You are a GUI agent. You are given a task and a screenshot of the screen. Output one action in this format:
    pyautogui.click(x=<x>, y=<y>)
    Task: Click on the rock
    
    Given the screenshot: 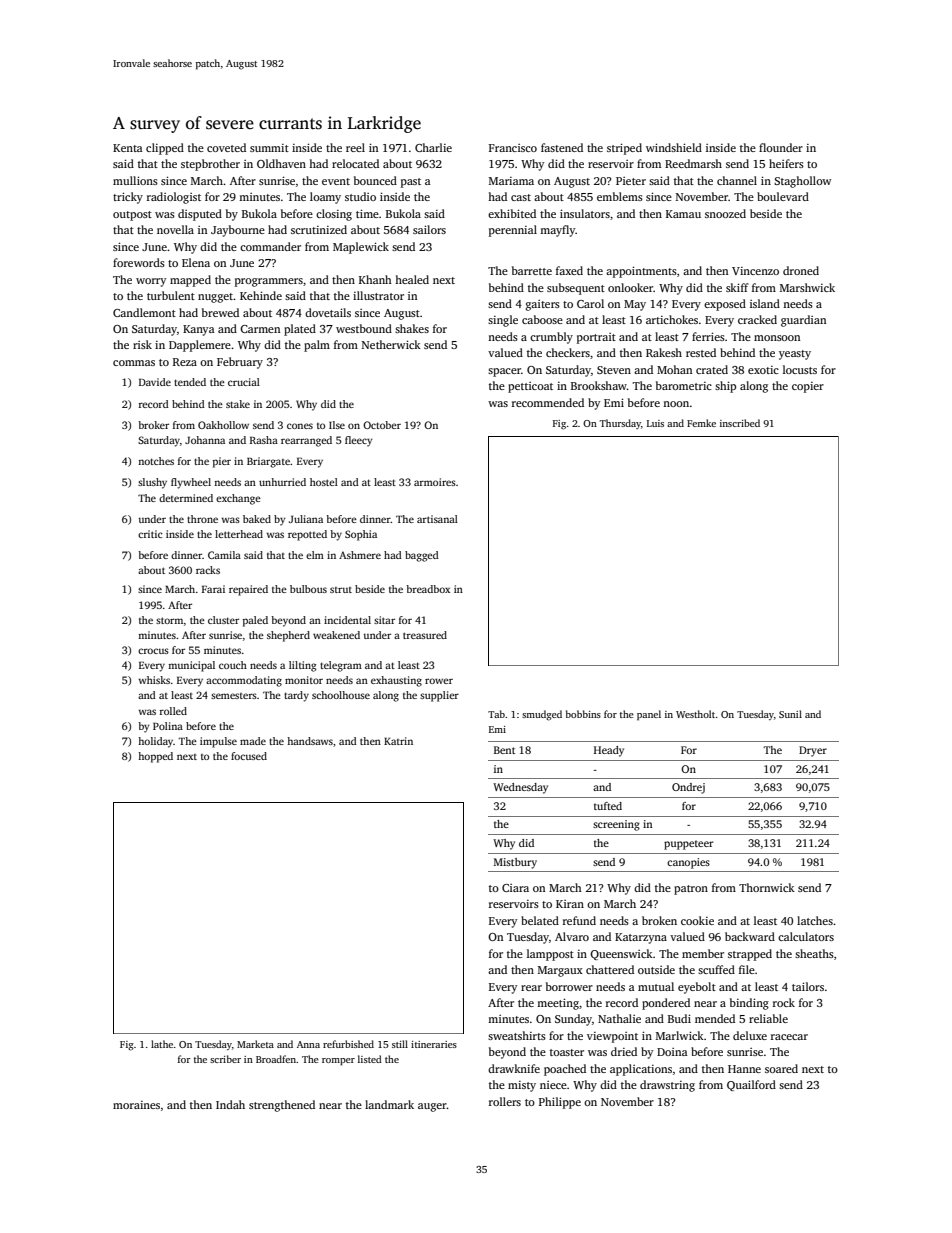 What is the action you would take?
    pyautogui.click(x=784, y=1002)
